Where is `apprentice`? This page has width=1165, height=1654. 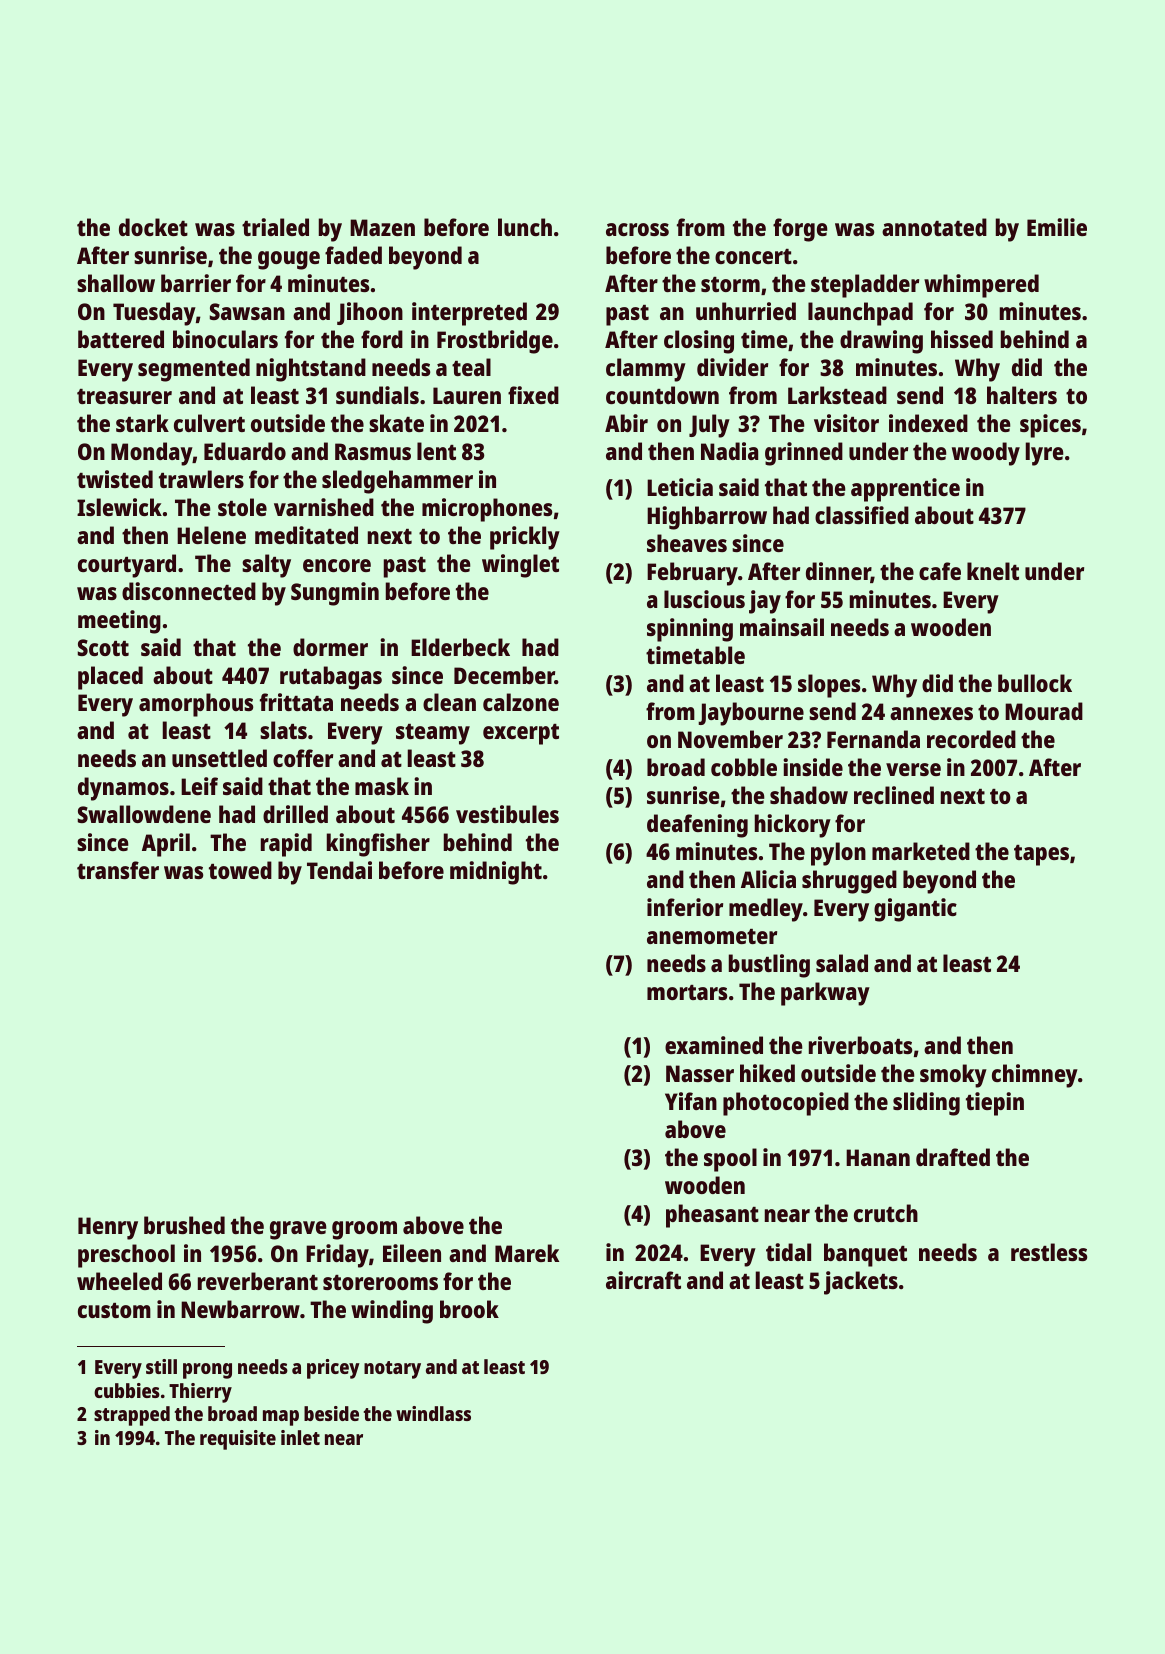
apprentice is located at coordinates (905, 490).
